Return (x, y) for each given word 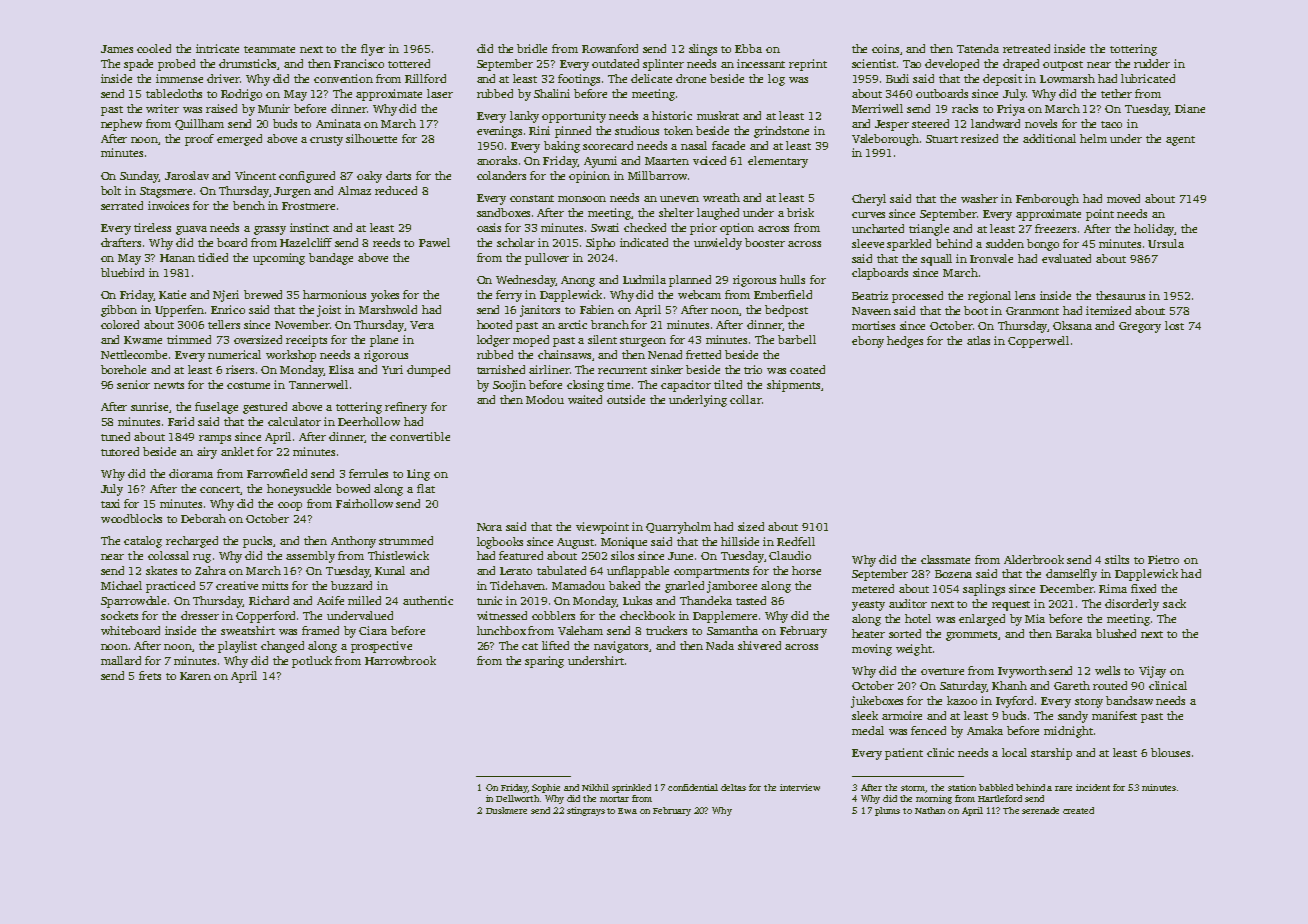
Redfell (796, 541)
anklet (237, 451)
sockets (119, 615)
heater (868, 633)
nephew (121, 125)
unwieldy (718, 244)
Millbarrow (657, 175)
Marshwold (388, 309)
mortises (873, 325)
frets (150, 675)
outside (626, 399)
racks (965, 108)
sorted (905, 633)
